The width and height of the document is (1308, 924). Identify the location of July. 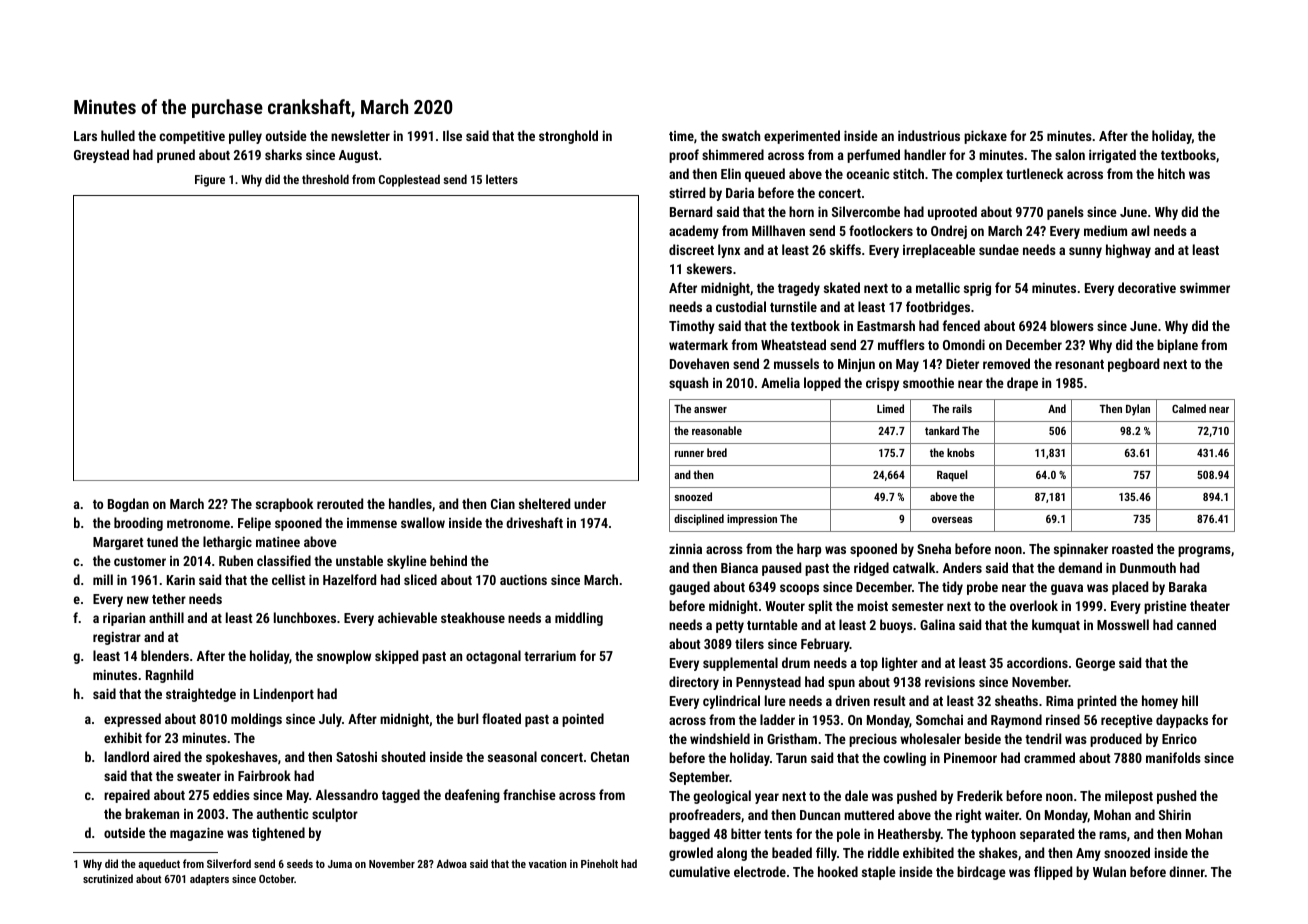
(330, 720).
